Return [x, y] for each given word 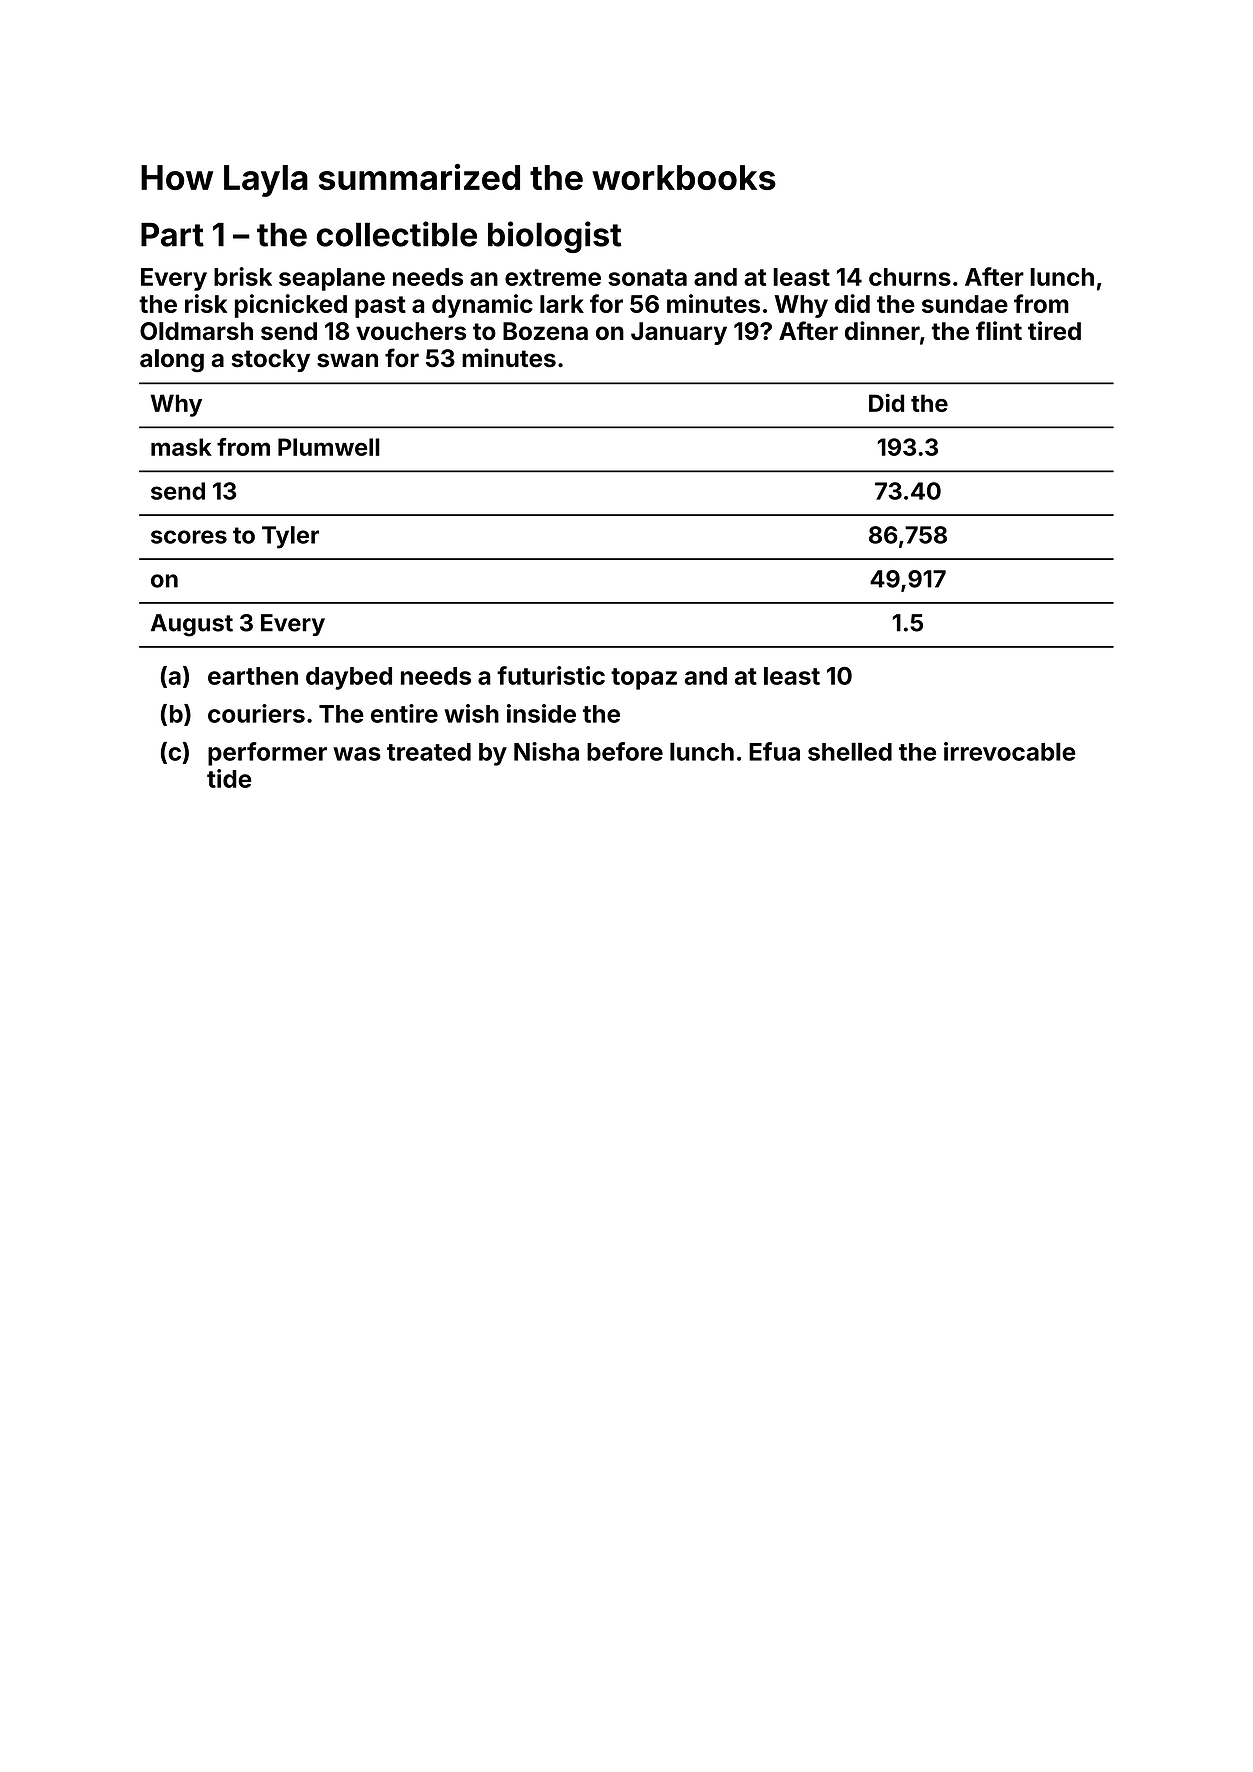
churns [910, 277]
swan [347, 360]
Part [172, 235]
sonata [647, 277]
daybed [349, 678]
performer [267, 754]
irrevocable [1010, 751]
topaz [644, 679]
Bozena [545, 331]
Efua [774, 751]
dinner [882, 330]
